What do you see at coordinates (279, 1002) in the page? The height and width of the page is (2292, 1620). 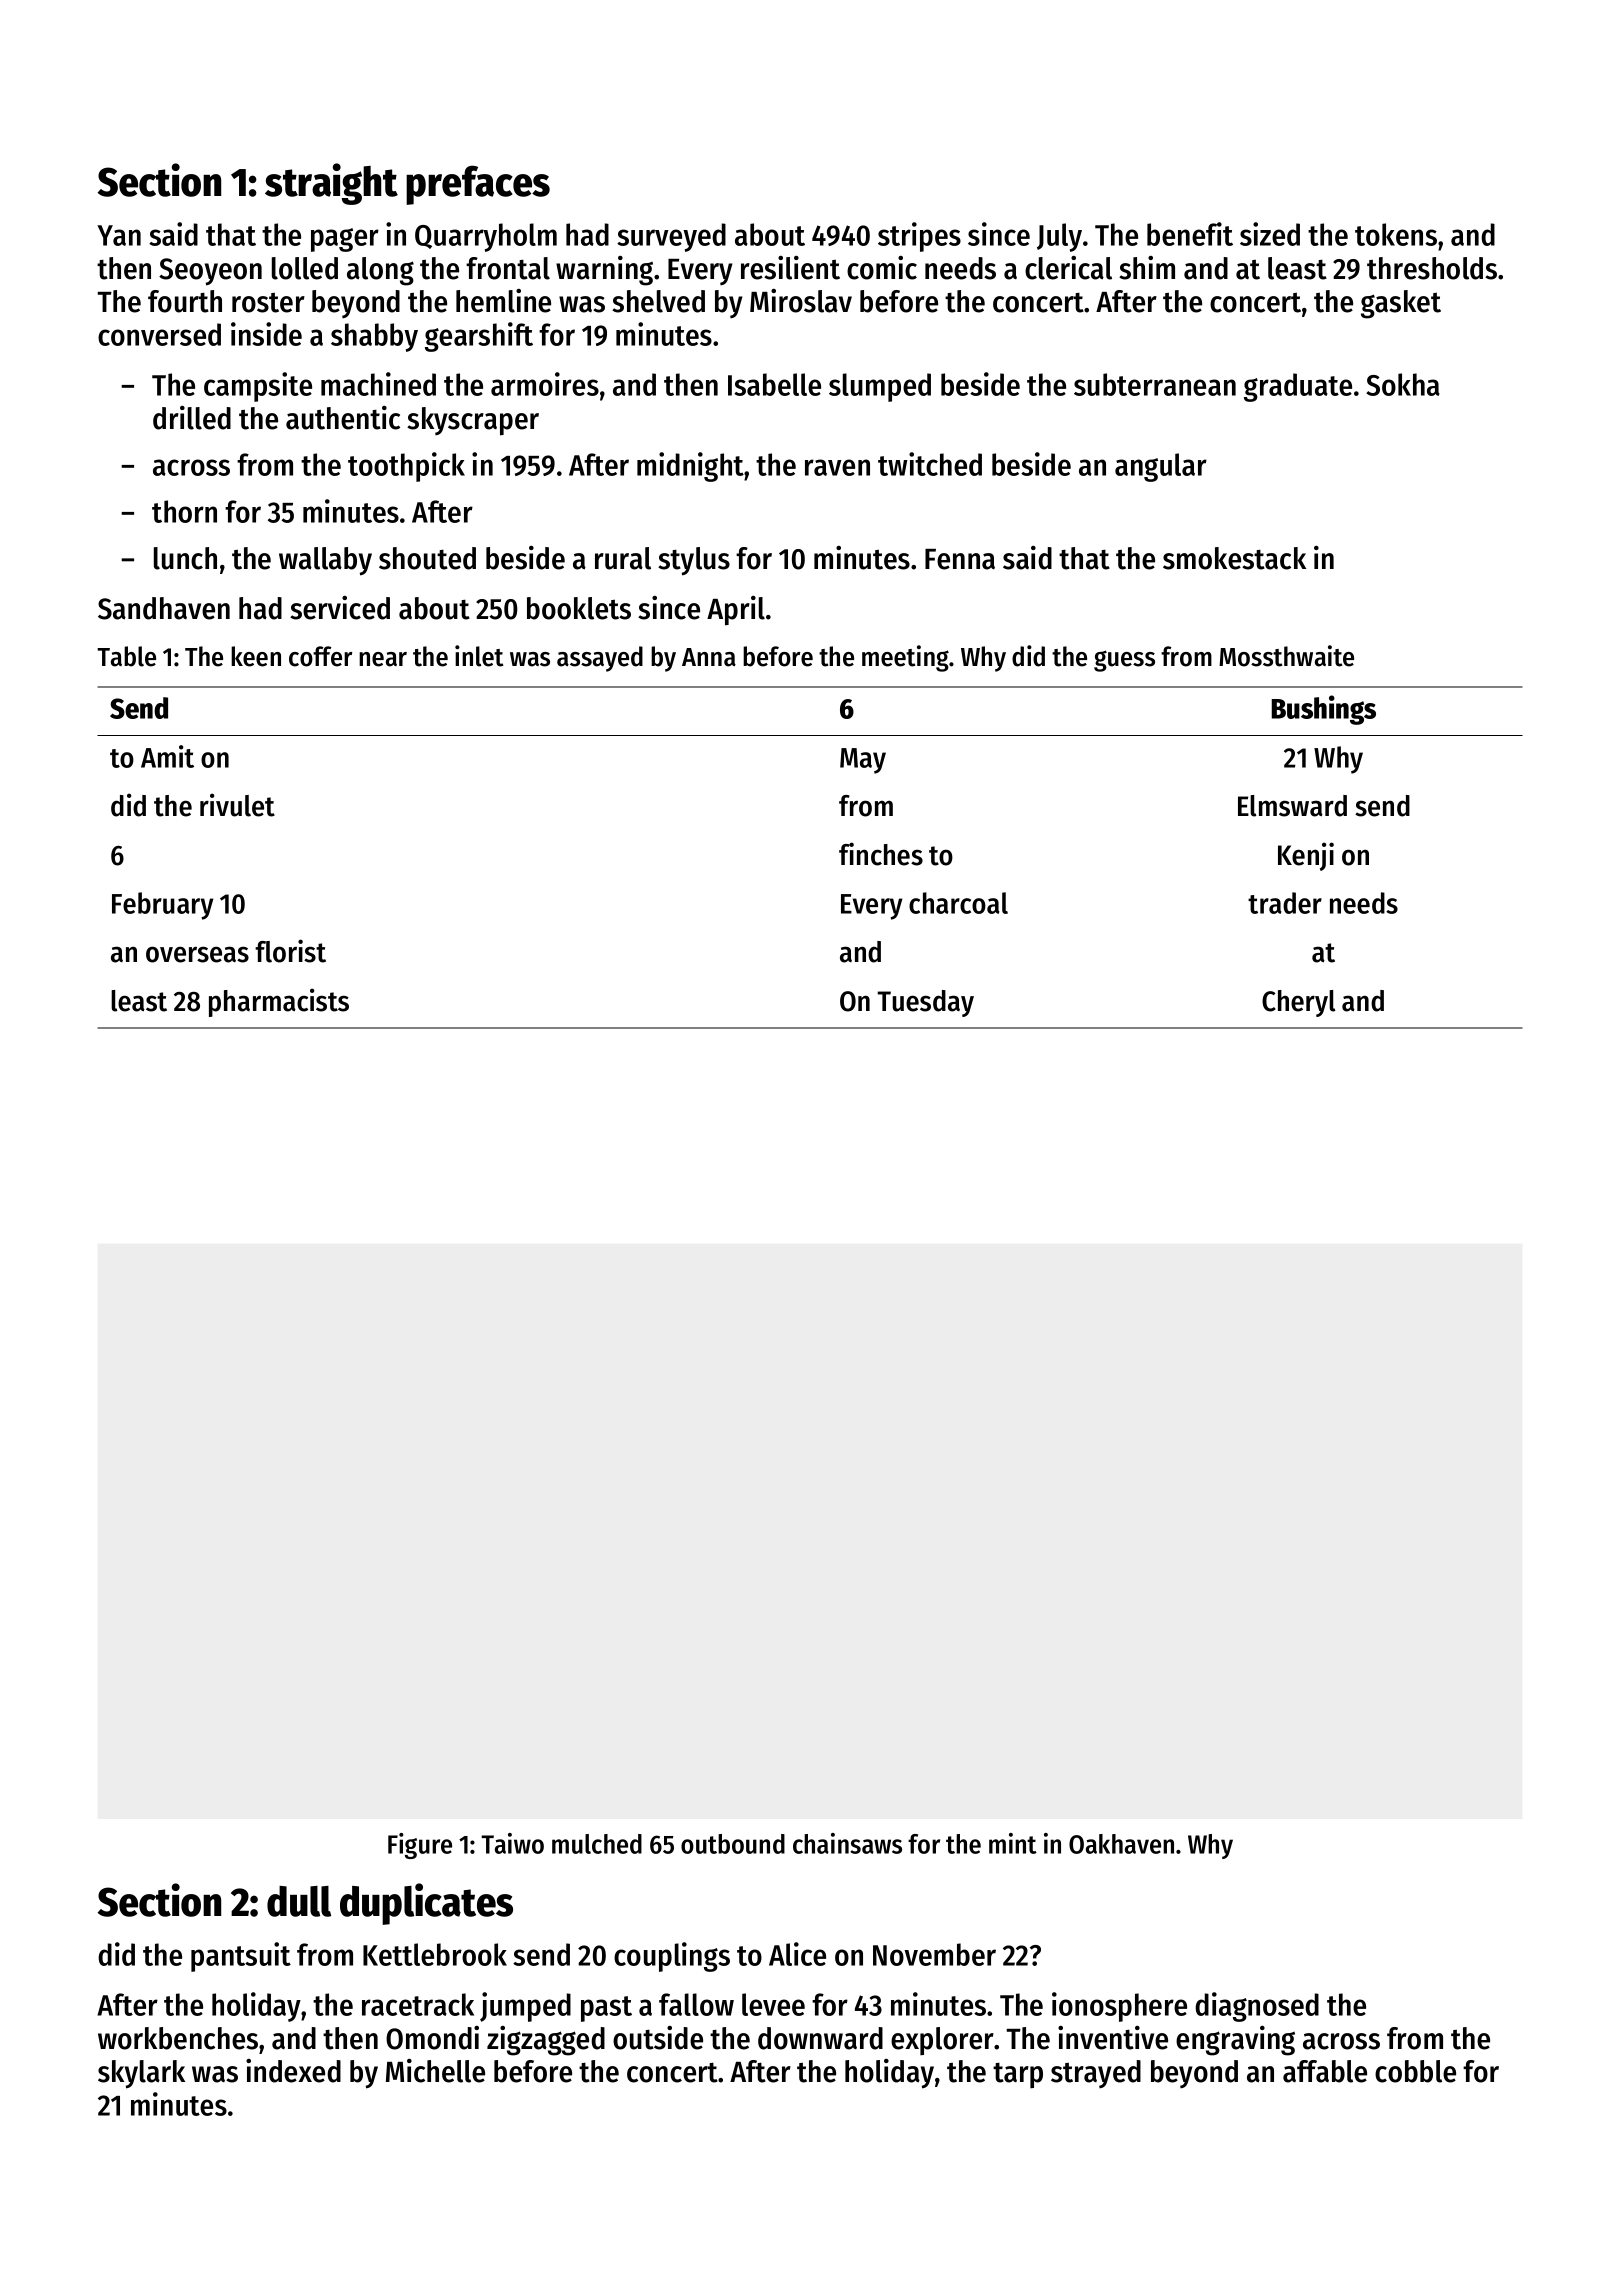 I see `pharmacists` at bounding box center [279, 1002].
